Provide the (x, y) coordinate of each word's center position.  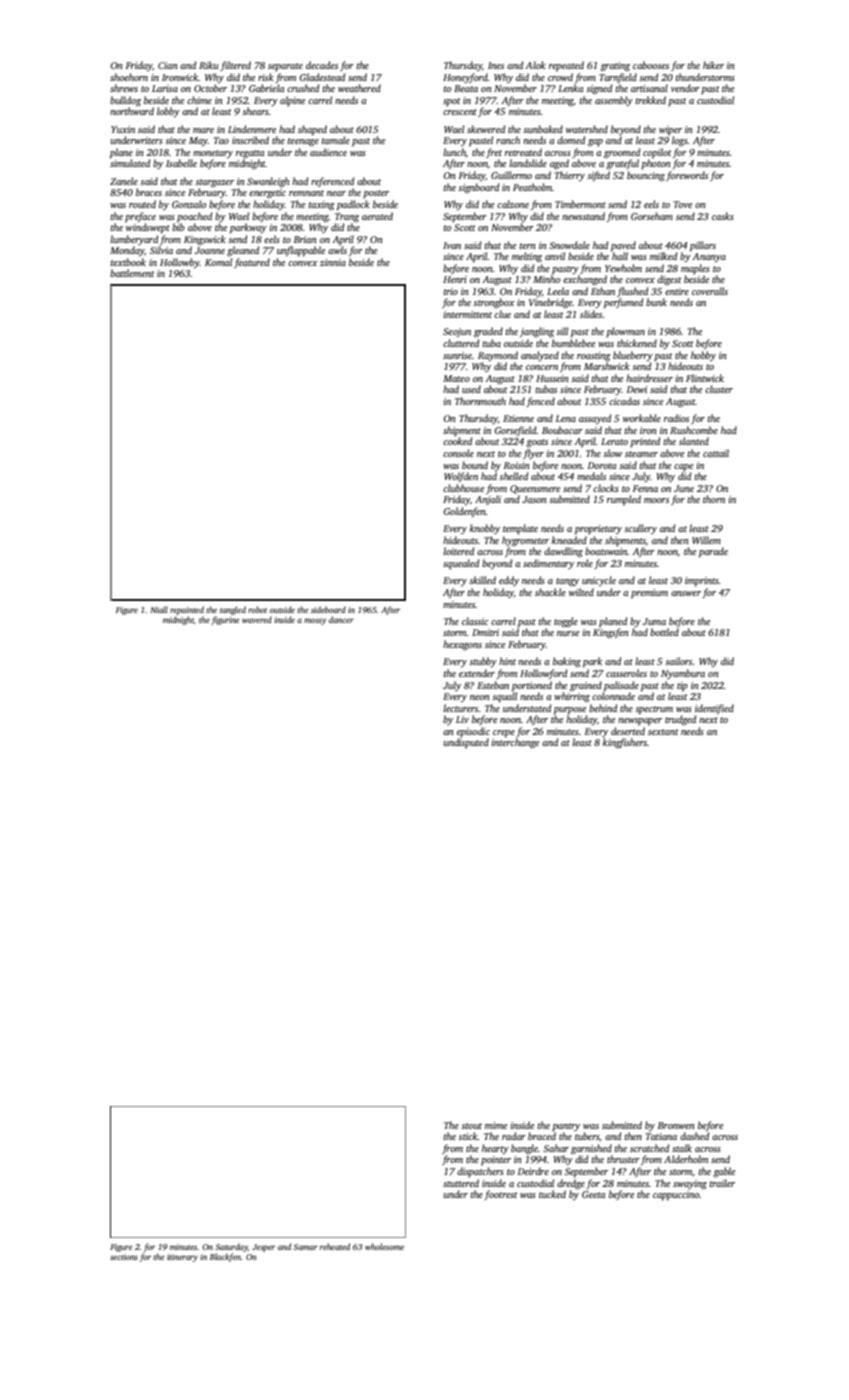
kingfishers (625, 743)
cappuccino (676, 1195)
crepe (504, 733)
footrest (501, 1195)
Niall (159, 609)
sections (124, 1257)
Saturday (231, 1247)
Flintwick (705, 378)
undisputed (466, 743)
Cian (168, 65)
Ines (496, 65)
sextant (663, 732)
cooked (457, 441)
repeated (566, 66)
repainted (187, 610)
